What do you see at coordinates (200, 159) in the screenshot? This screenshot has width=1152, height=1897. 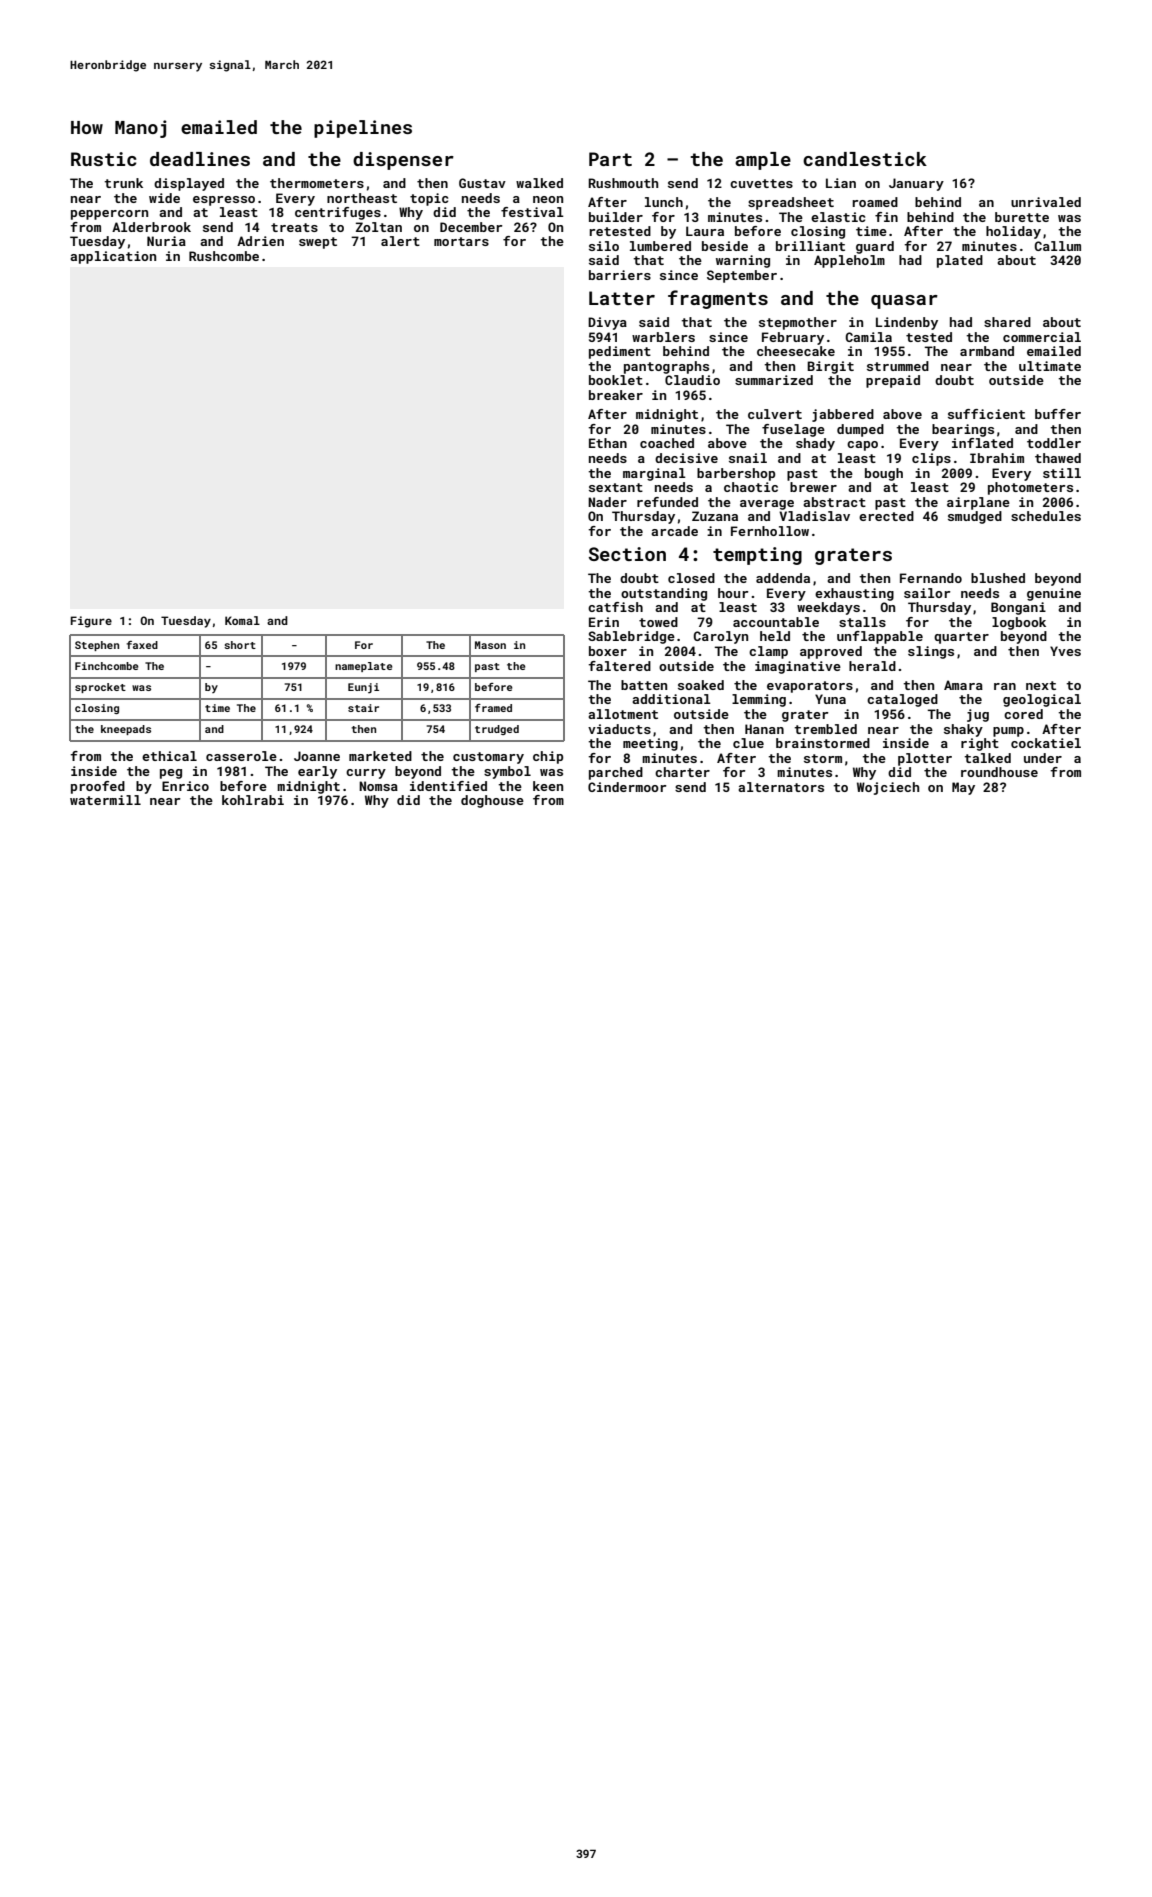 I see `deadlines` at bounding box center [200, 159].
